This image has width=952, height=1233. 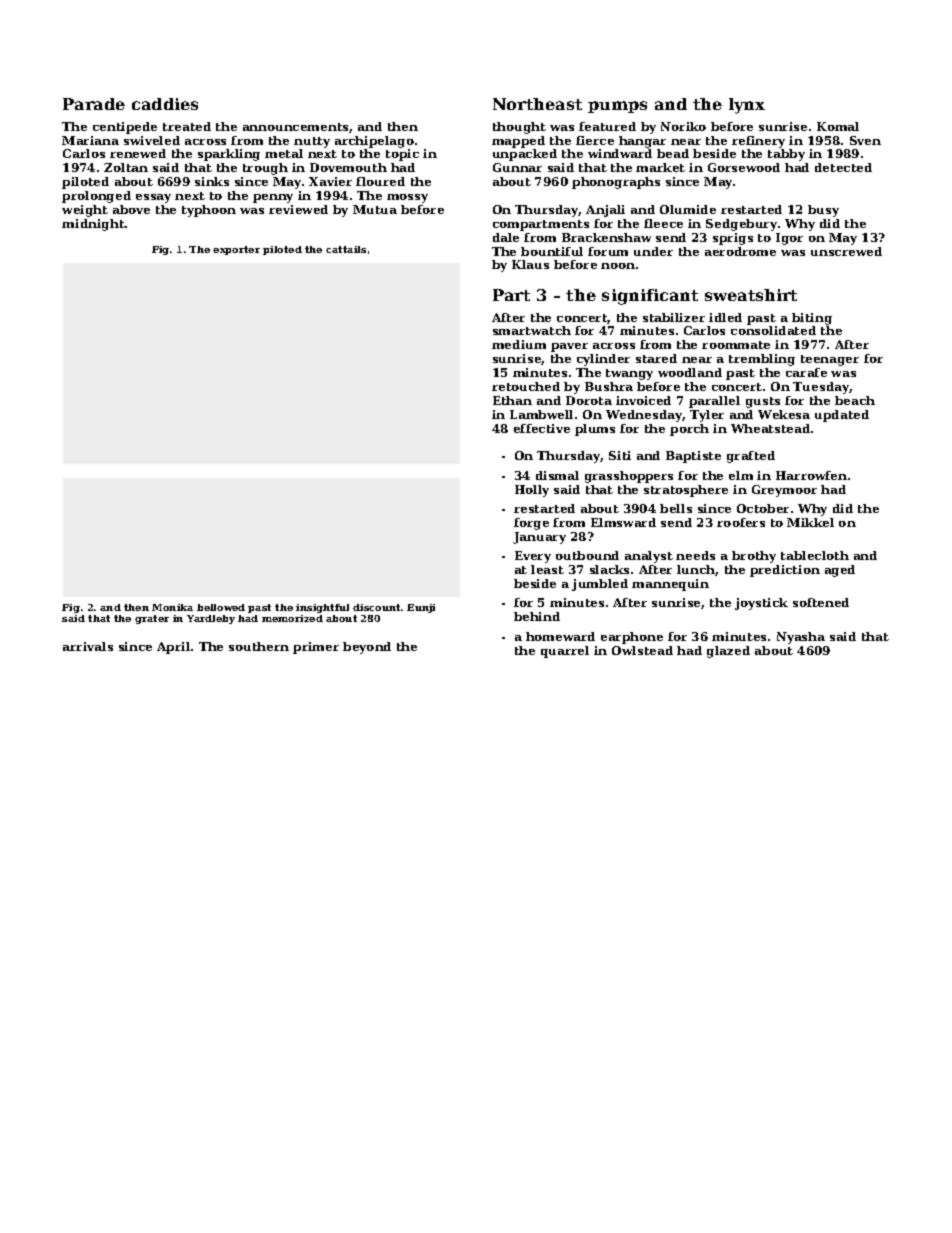 I want to click on Ethan, so click(x=512, y=400).
